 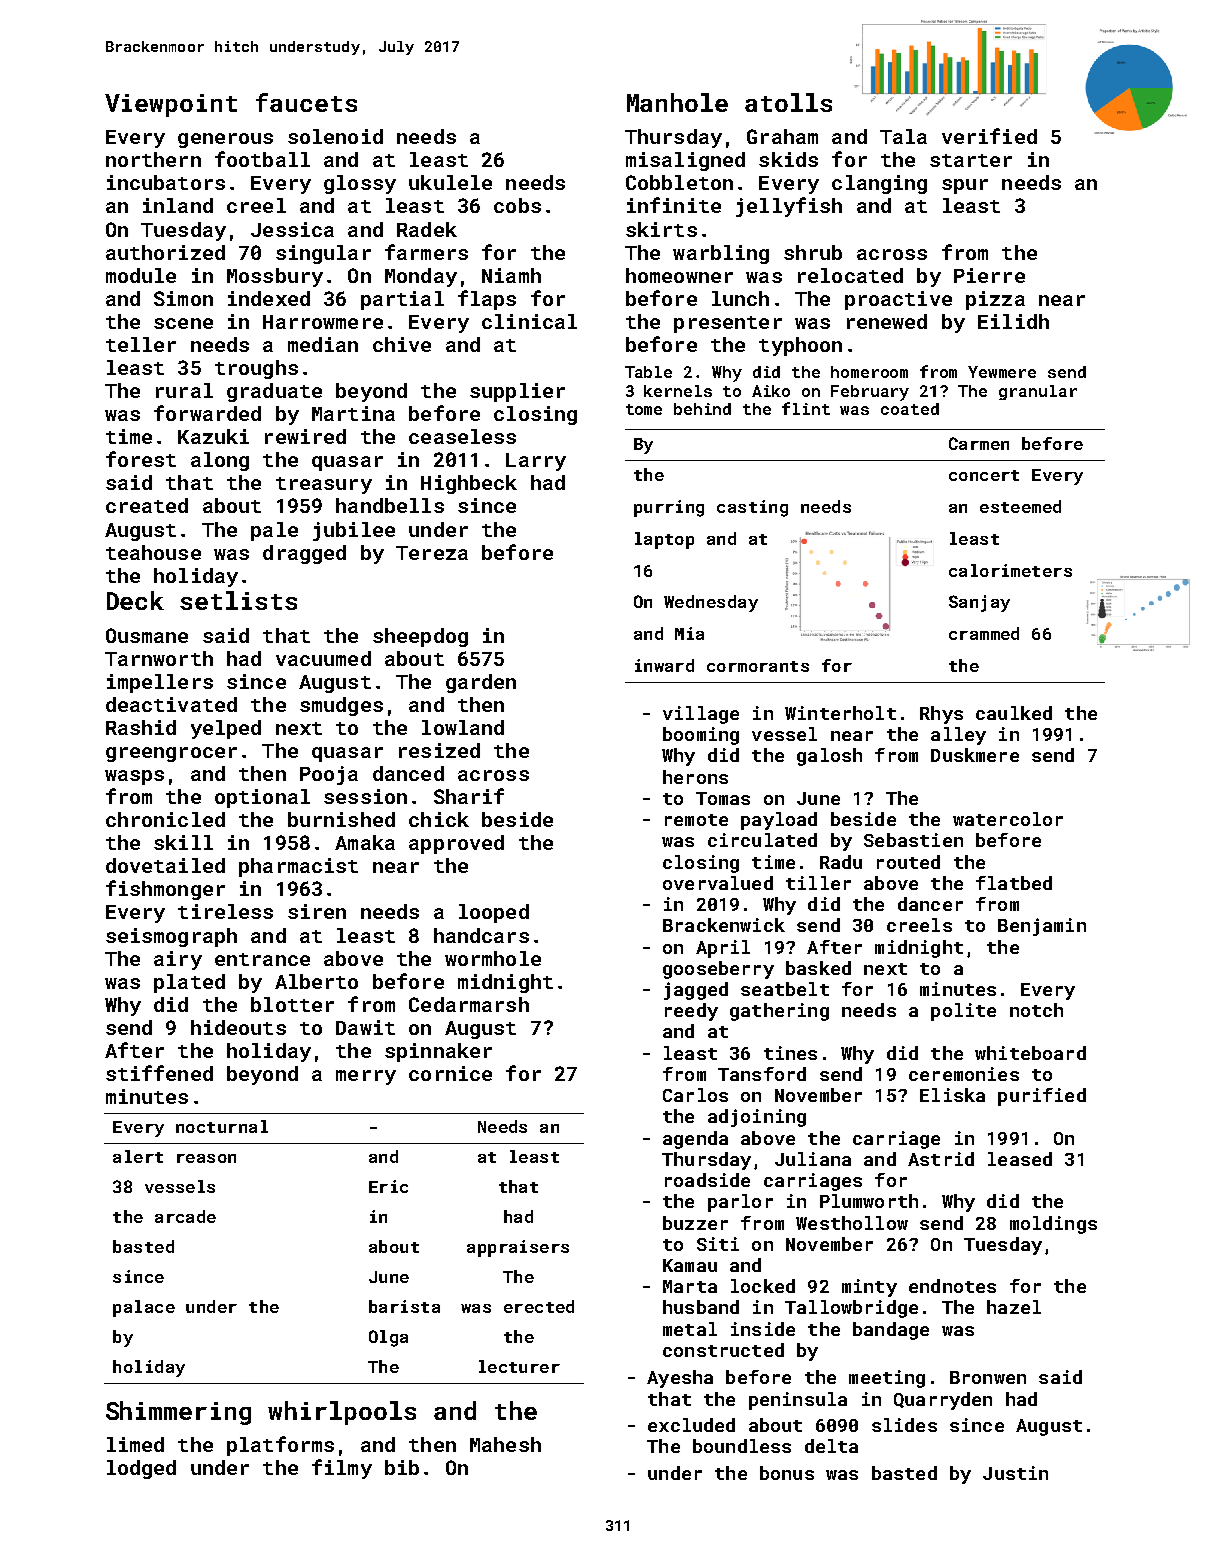 I want to click on whiteboard, so click(x=1030, y=1053).
